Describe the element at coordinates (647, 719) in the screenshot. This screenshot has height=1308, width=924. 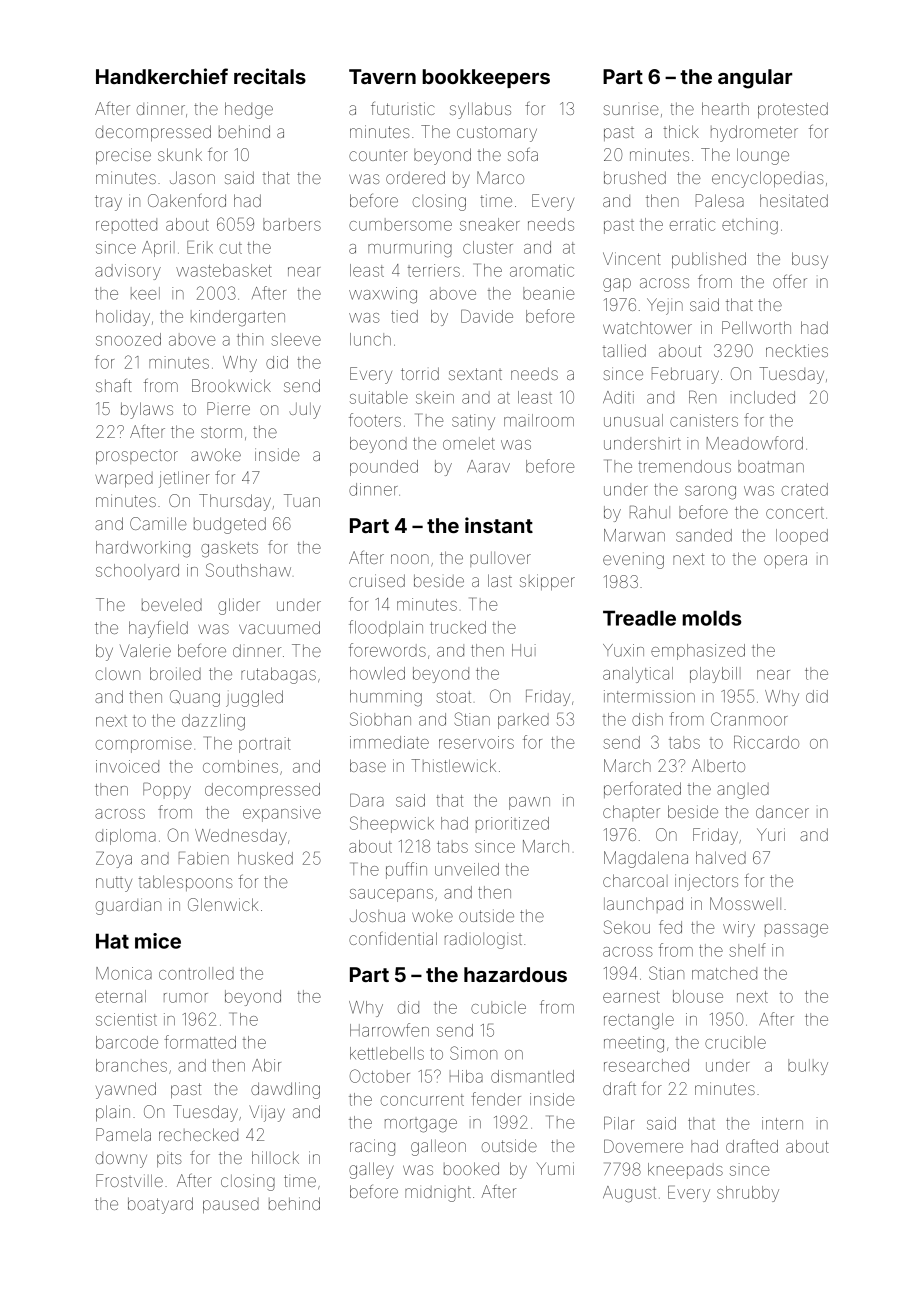
I see `dish` at that location.
